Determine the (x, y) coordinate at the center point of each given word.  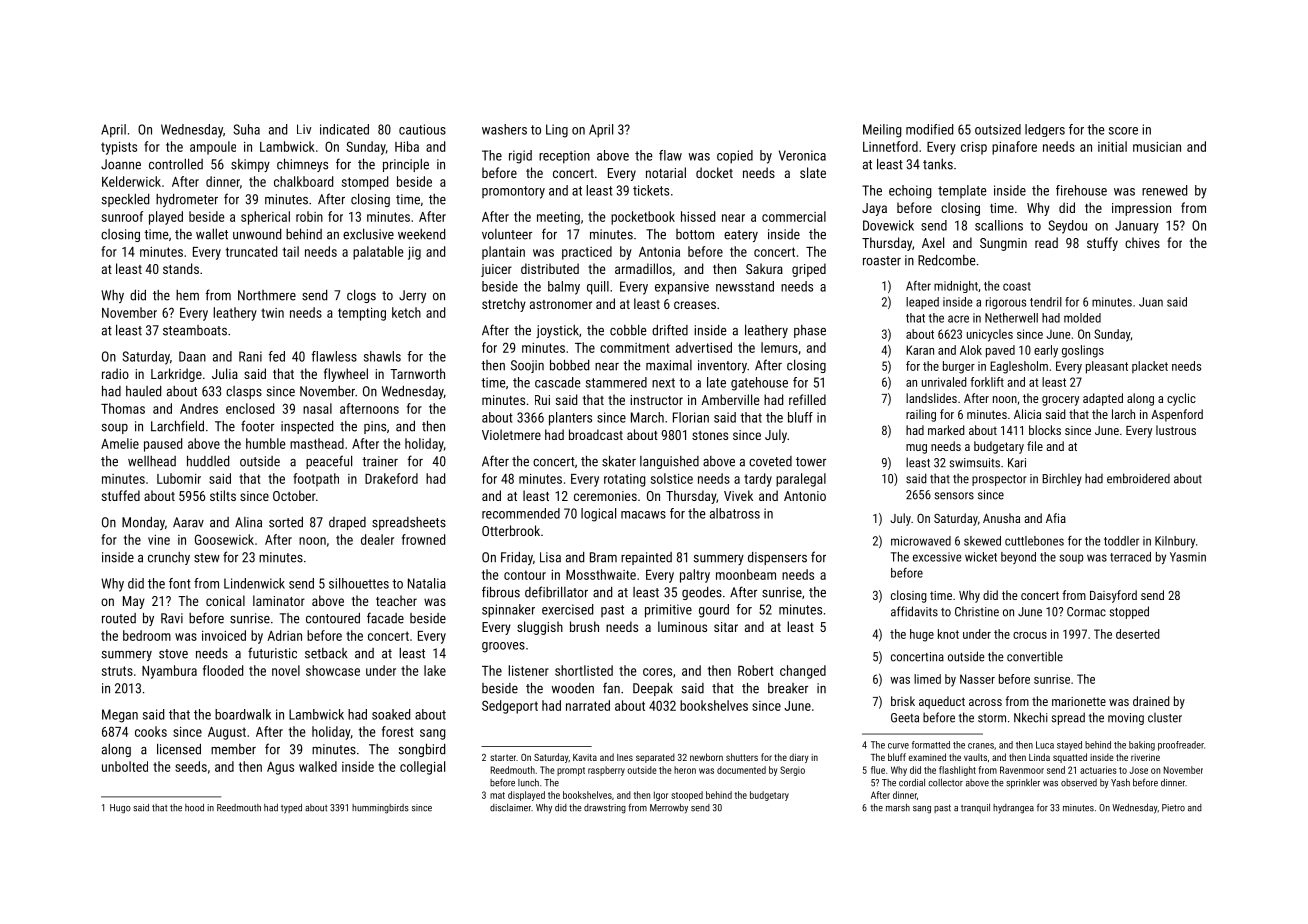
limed (927, 679)
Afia (1056, 518)
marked (946, 430)
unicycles (990, 335)
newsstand (745, 286)
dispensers (777, 558)
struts (117, 671)
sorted (286, 522)
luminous (682, 626)
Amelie (120, 443)
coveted (770, 461)
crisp (974, 148)
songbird (422, 750)
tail (291, 251)
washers (504, 129)
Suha (246, 129)
